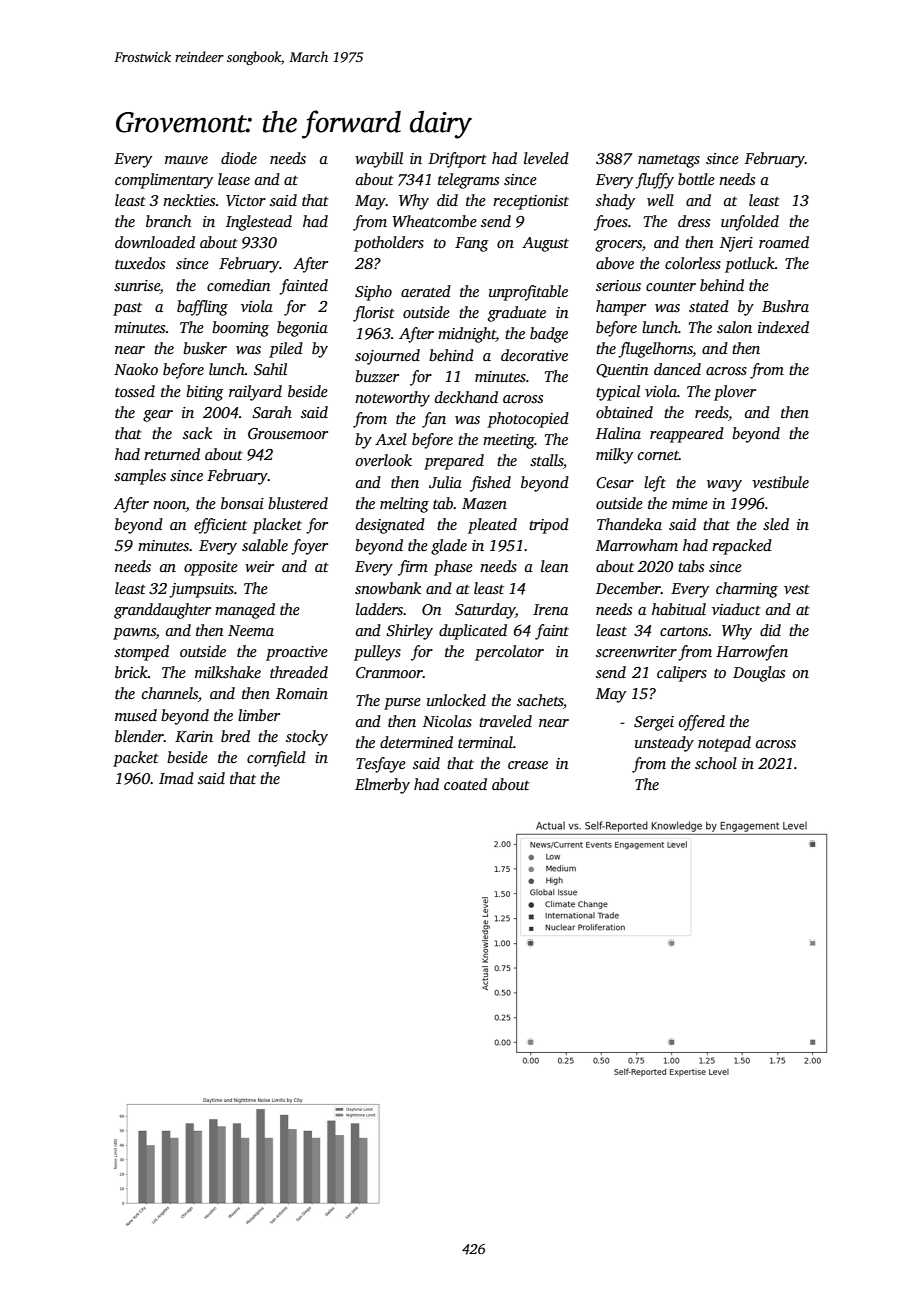  What do you see at coordinates (169, 505) in the page?
I see `noon` at bounding box center [169, 505].
